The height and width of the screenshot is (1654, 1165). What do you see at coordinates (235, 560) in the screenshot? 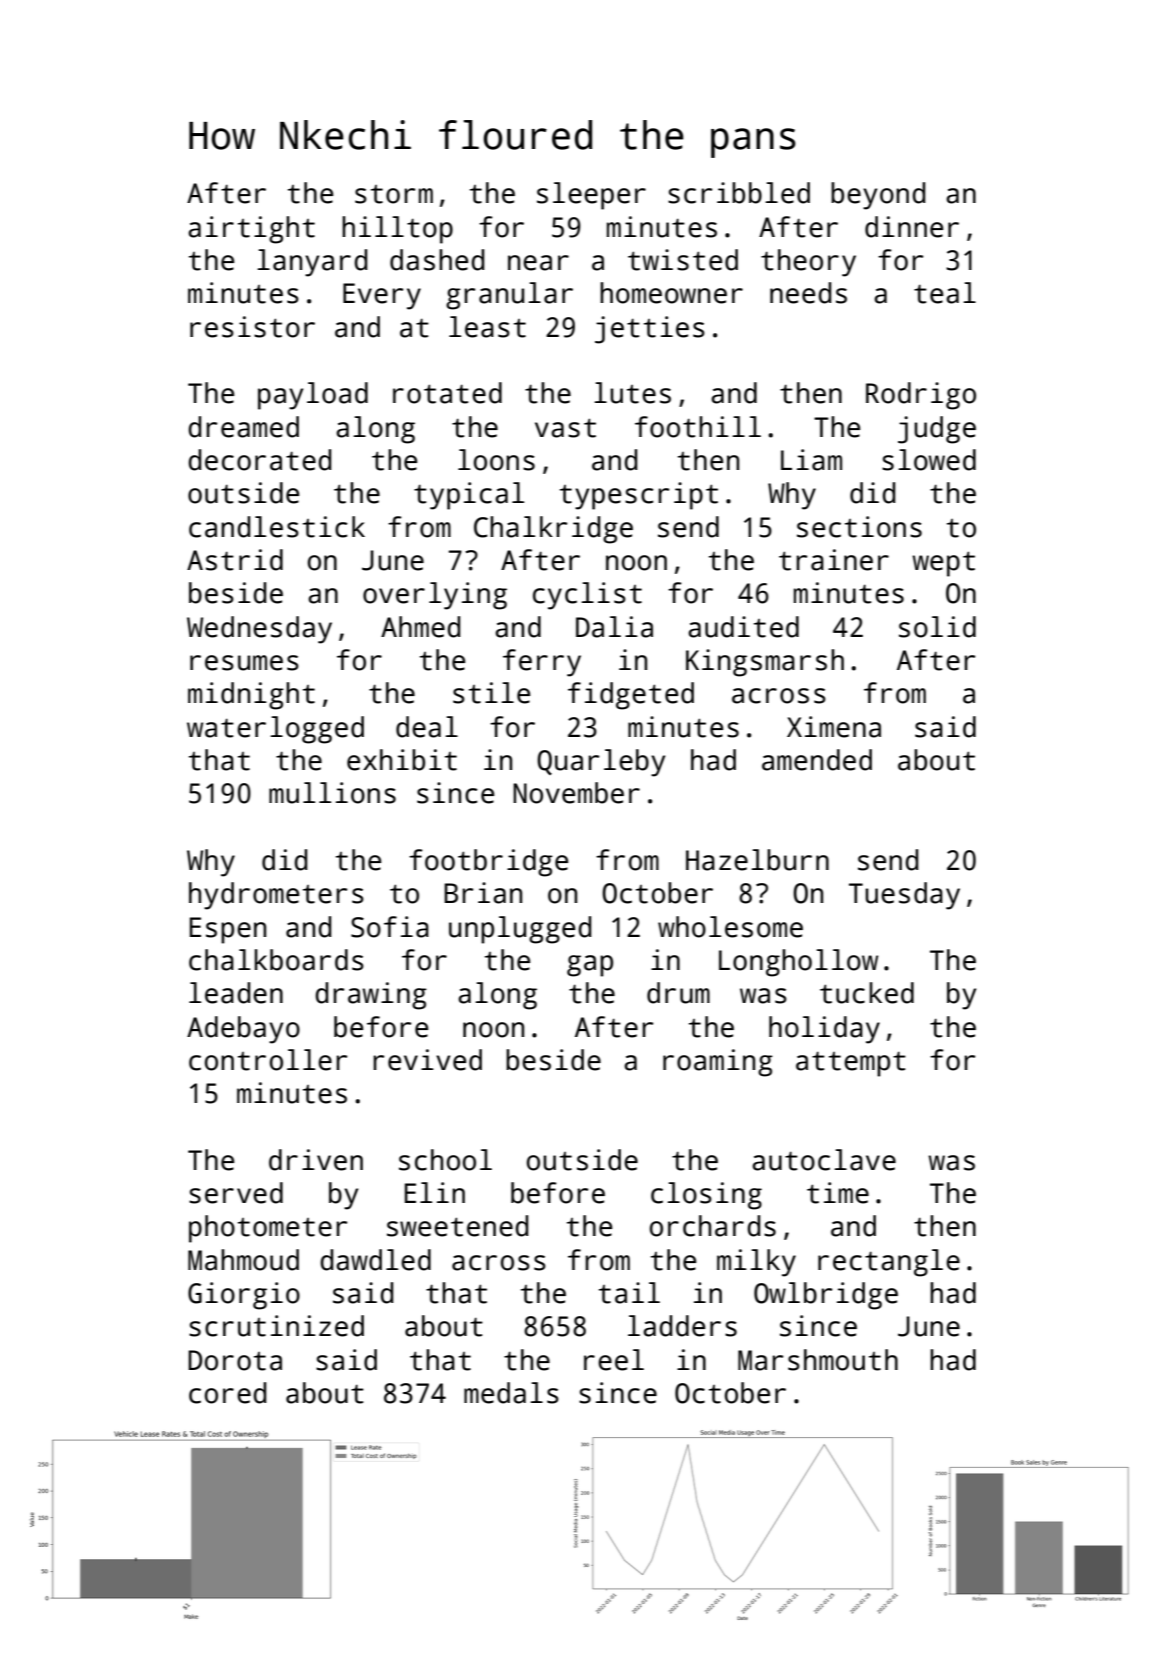
I see `Astrid` at bounding box center [235, 560].
